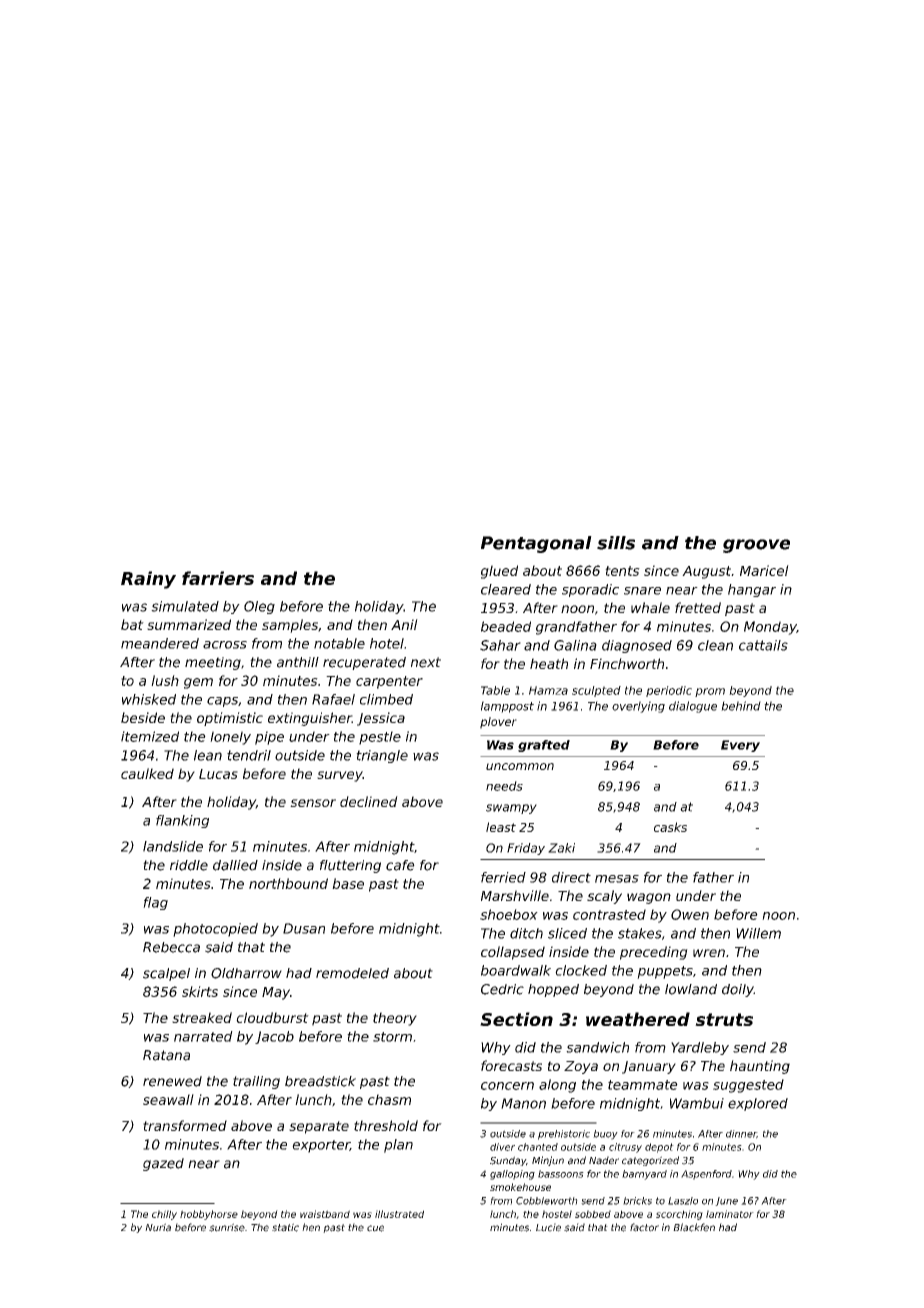  What do you see at coordinates (649, 898) in the document?
I see `wagon` at bounding box center [649, 898].
